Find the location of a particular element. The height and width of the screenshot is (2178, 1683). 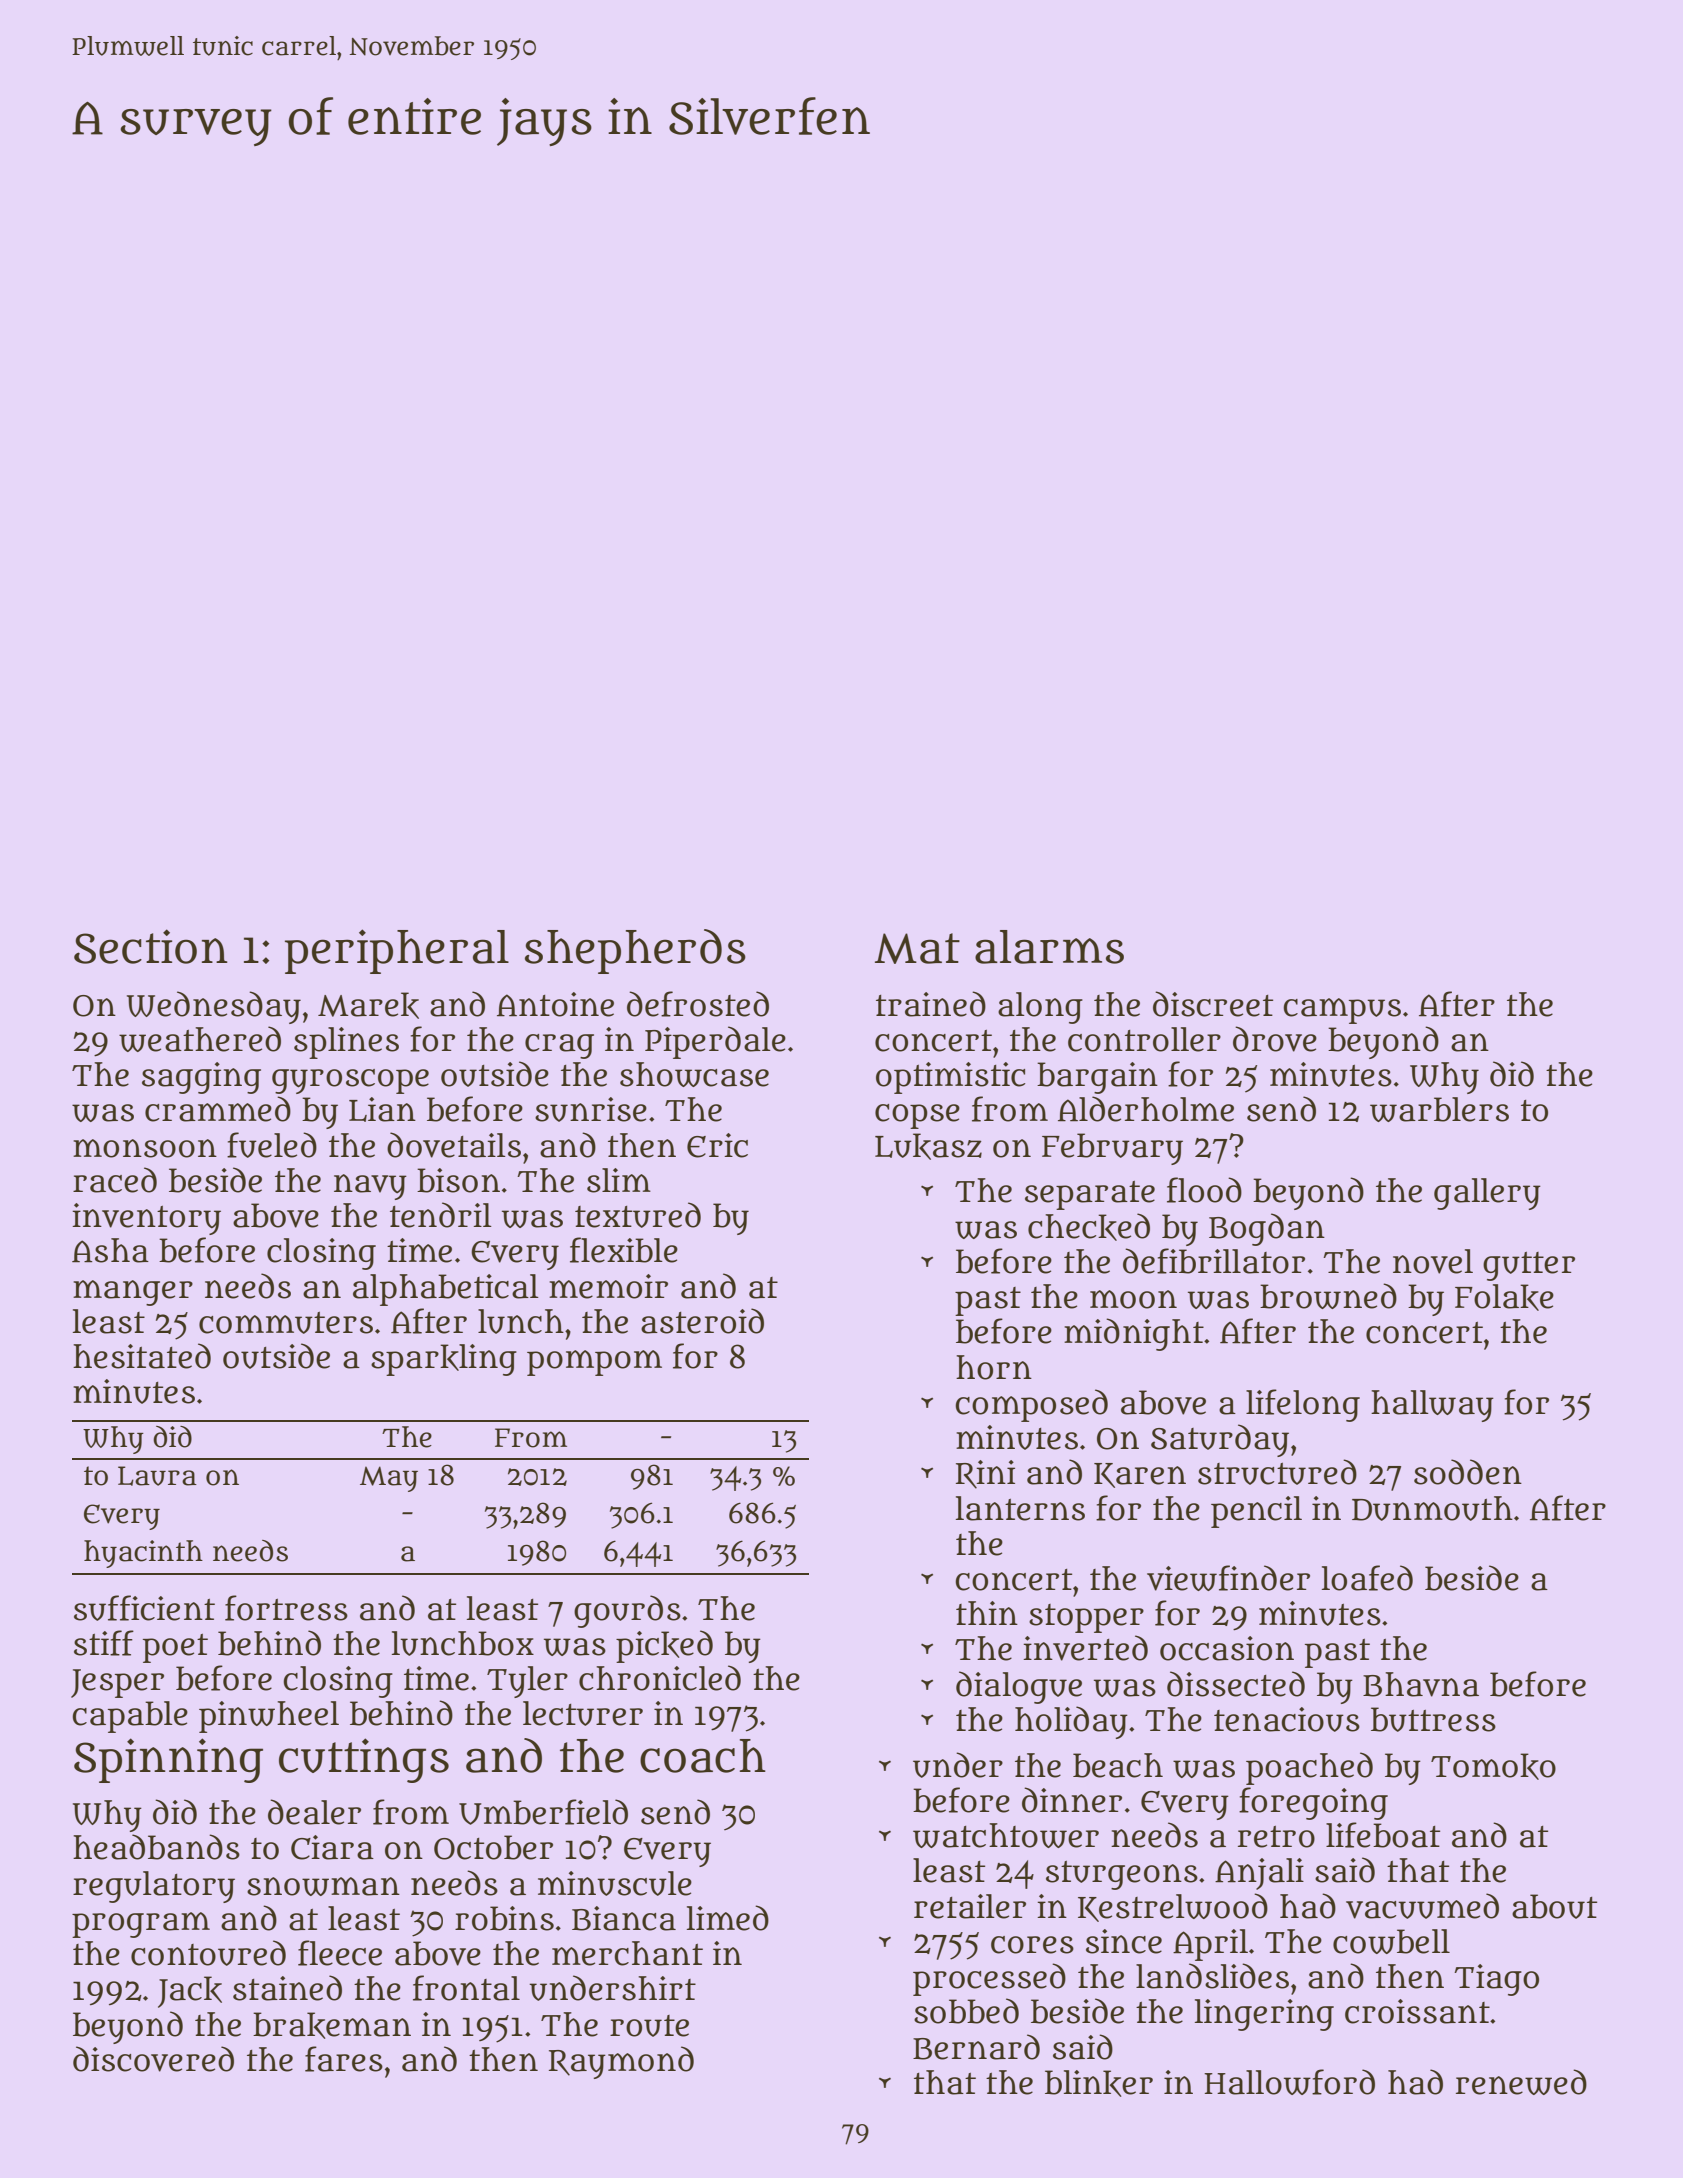

thin is located at coordinates (987, 1613).
